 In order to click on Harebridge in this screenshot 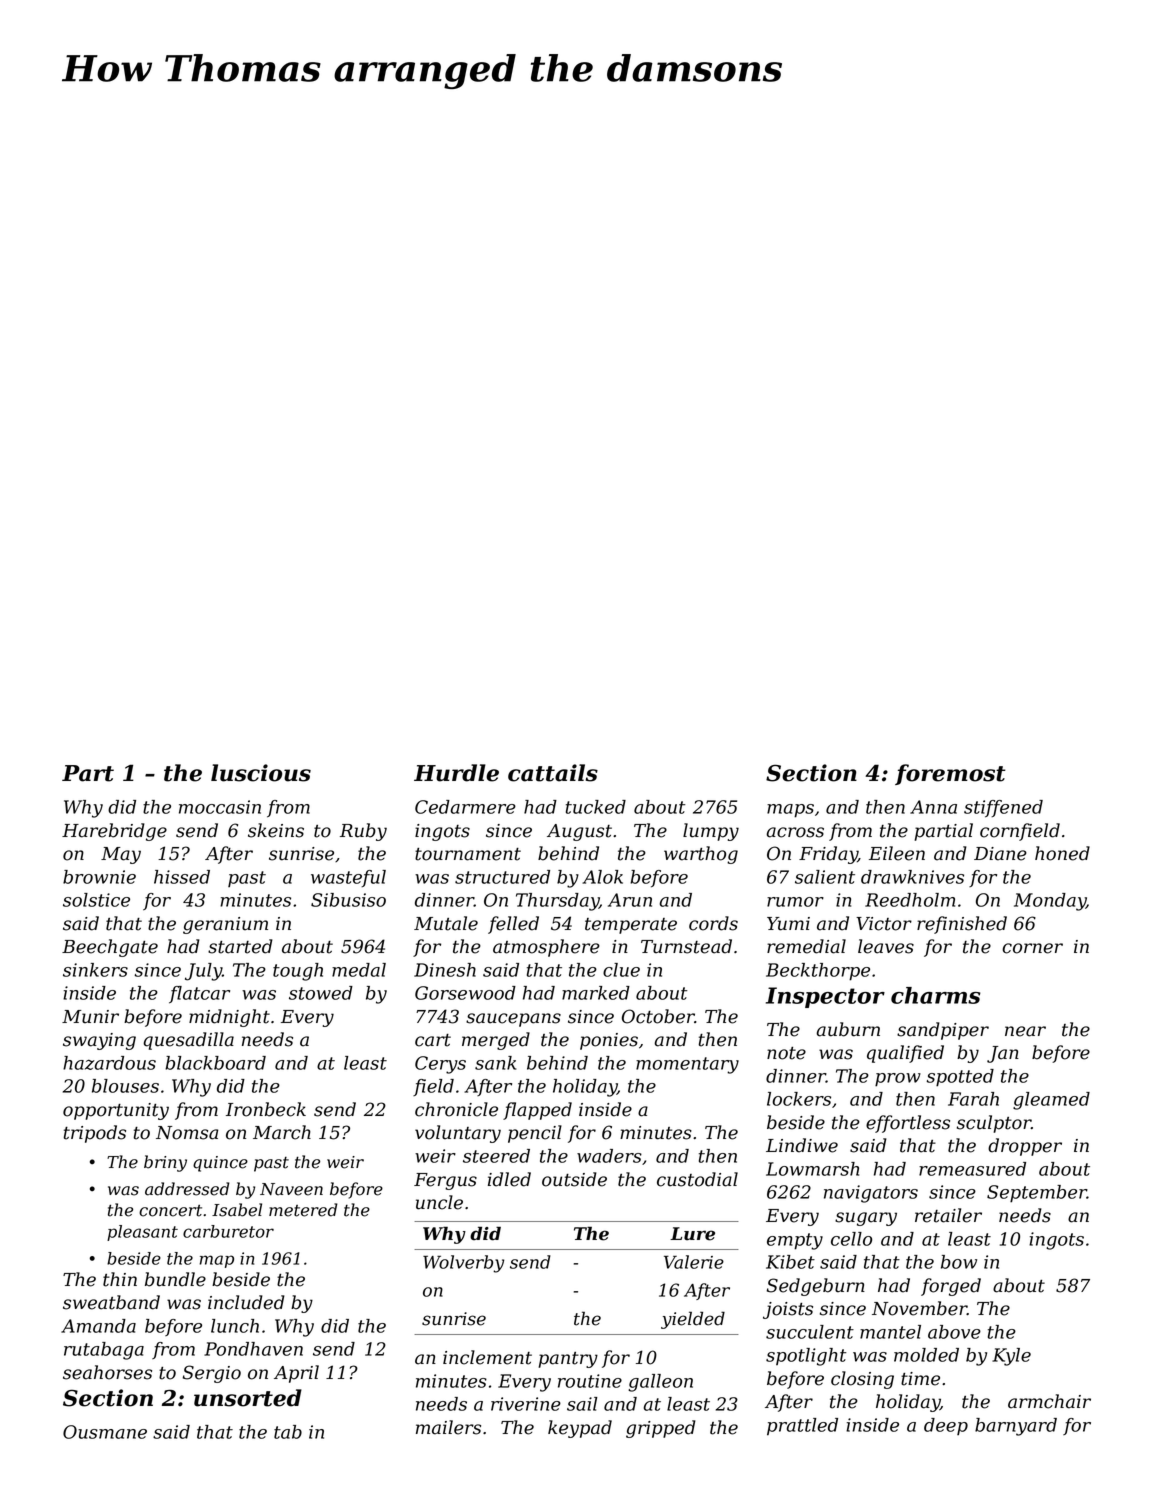, I will do `click(114, 832)`.
